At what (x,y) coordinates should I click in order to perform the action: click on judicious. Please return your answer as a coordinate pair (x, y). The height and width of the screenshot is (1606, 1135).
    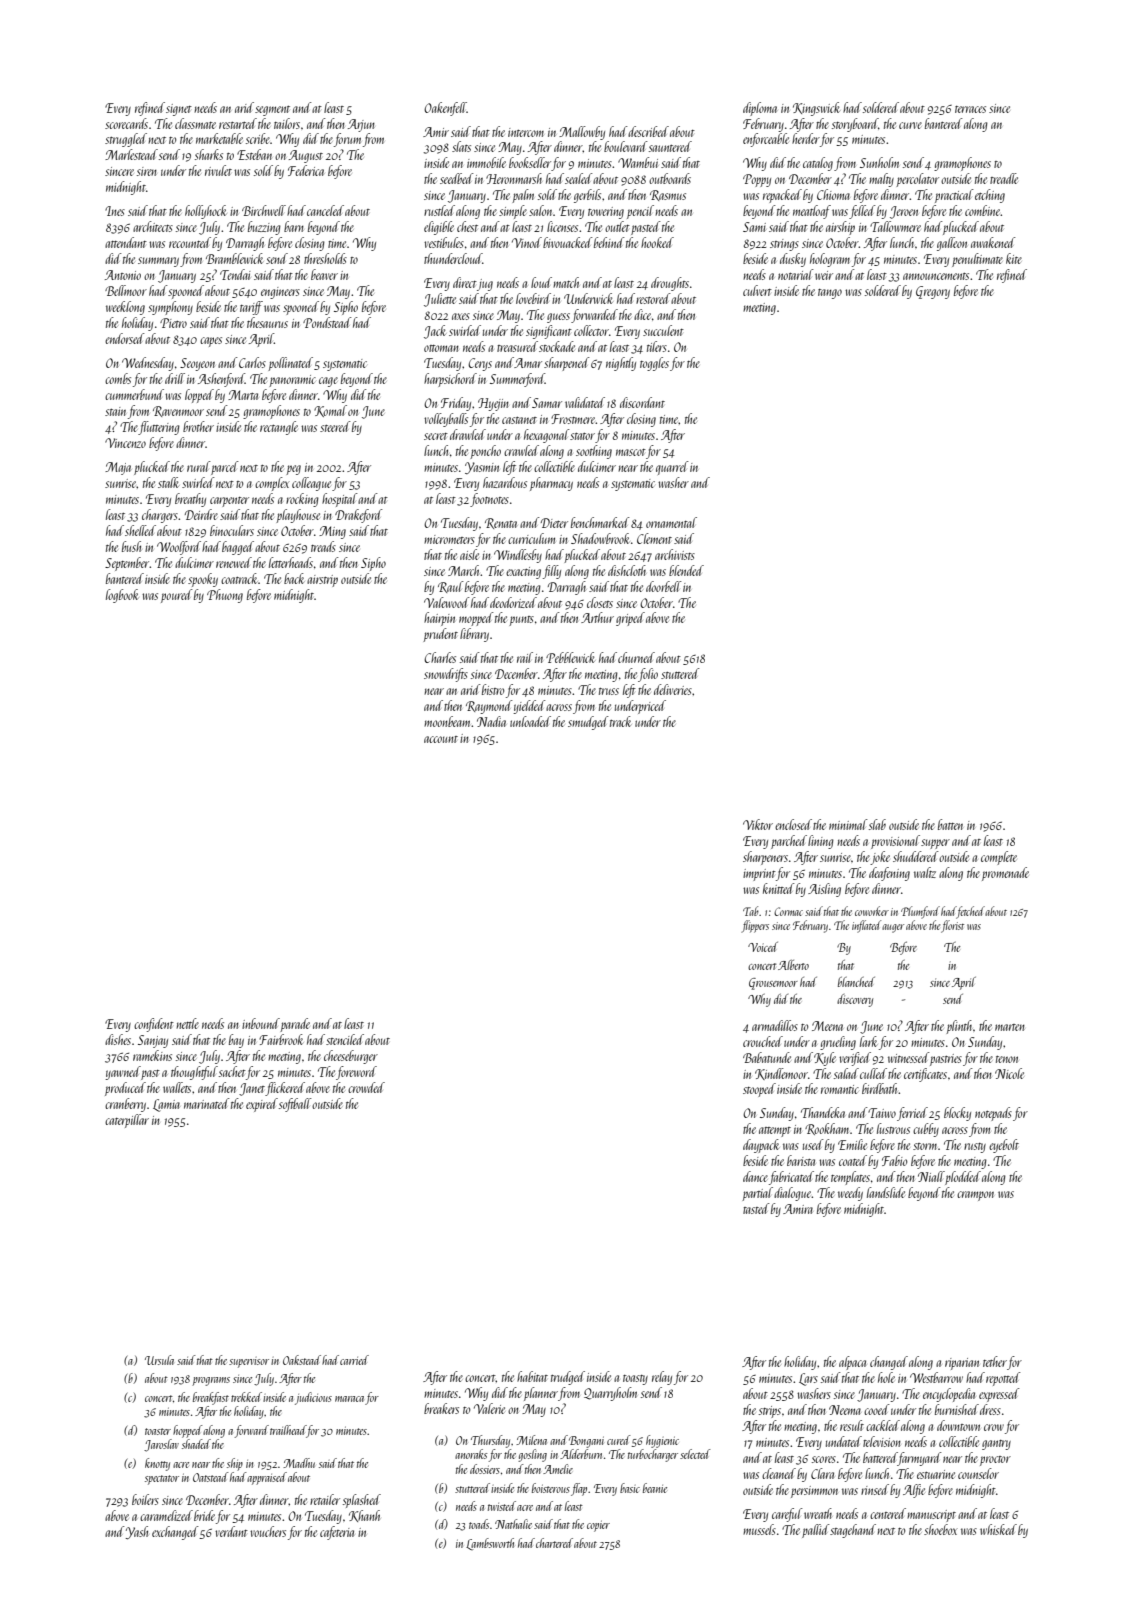
    Looking at the image, I should click on (313, 1398).
